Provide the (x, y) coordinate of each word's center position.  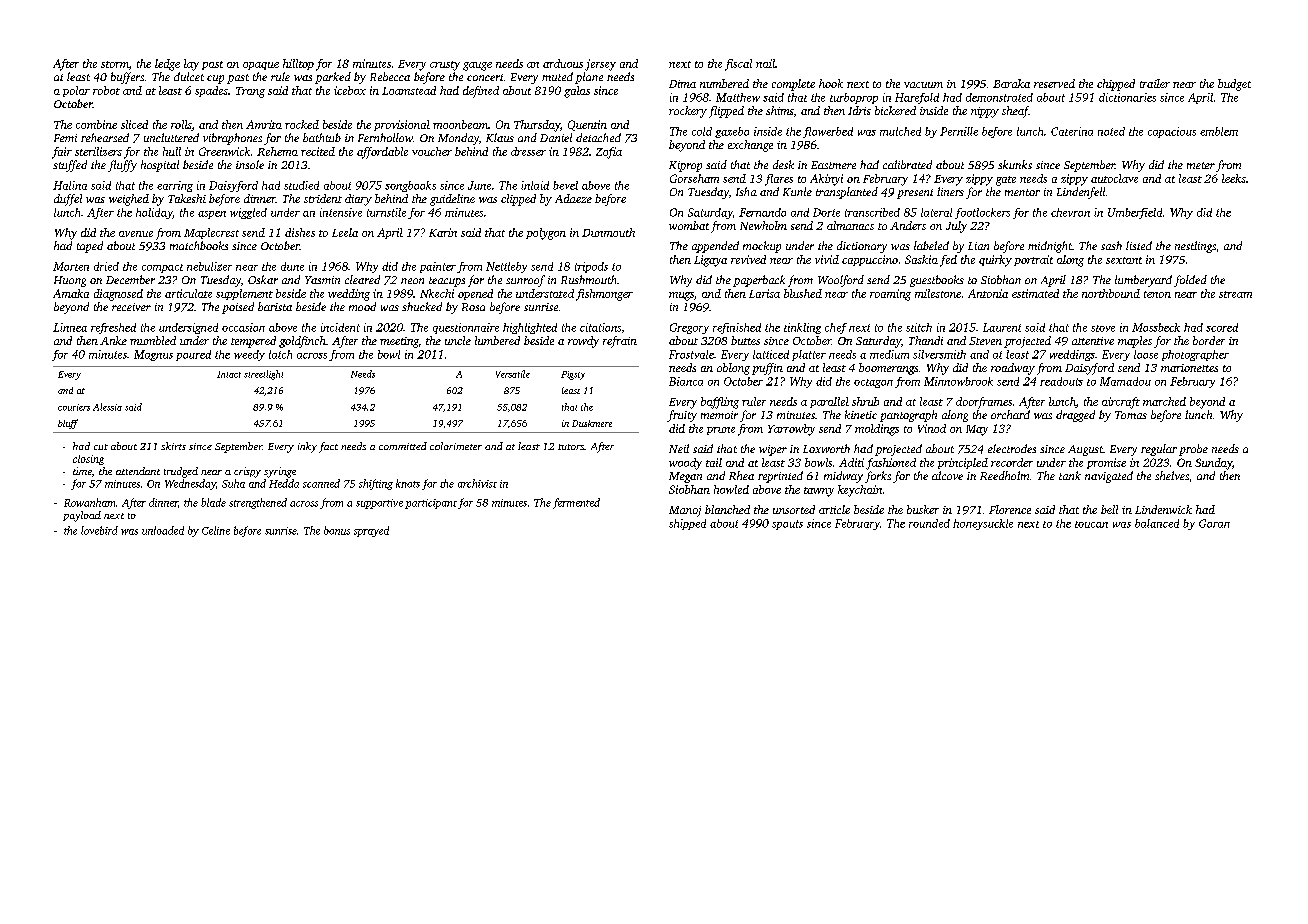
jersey (600, 65)
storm (115, 64)
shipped (687, 524)
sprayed (371, 531)
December (130, 279)
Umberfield (1135, 213)
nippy (985, 112)
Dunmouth (608, 232)
